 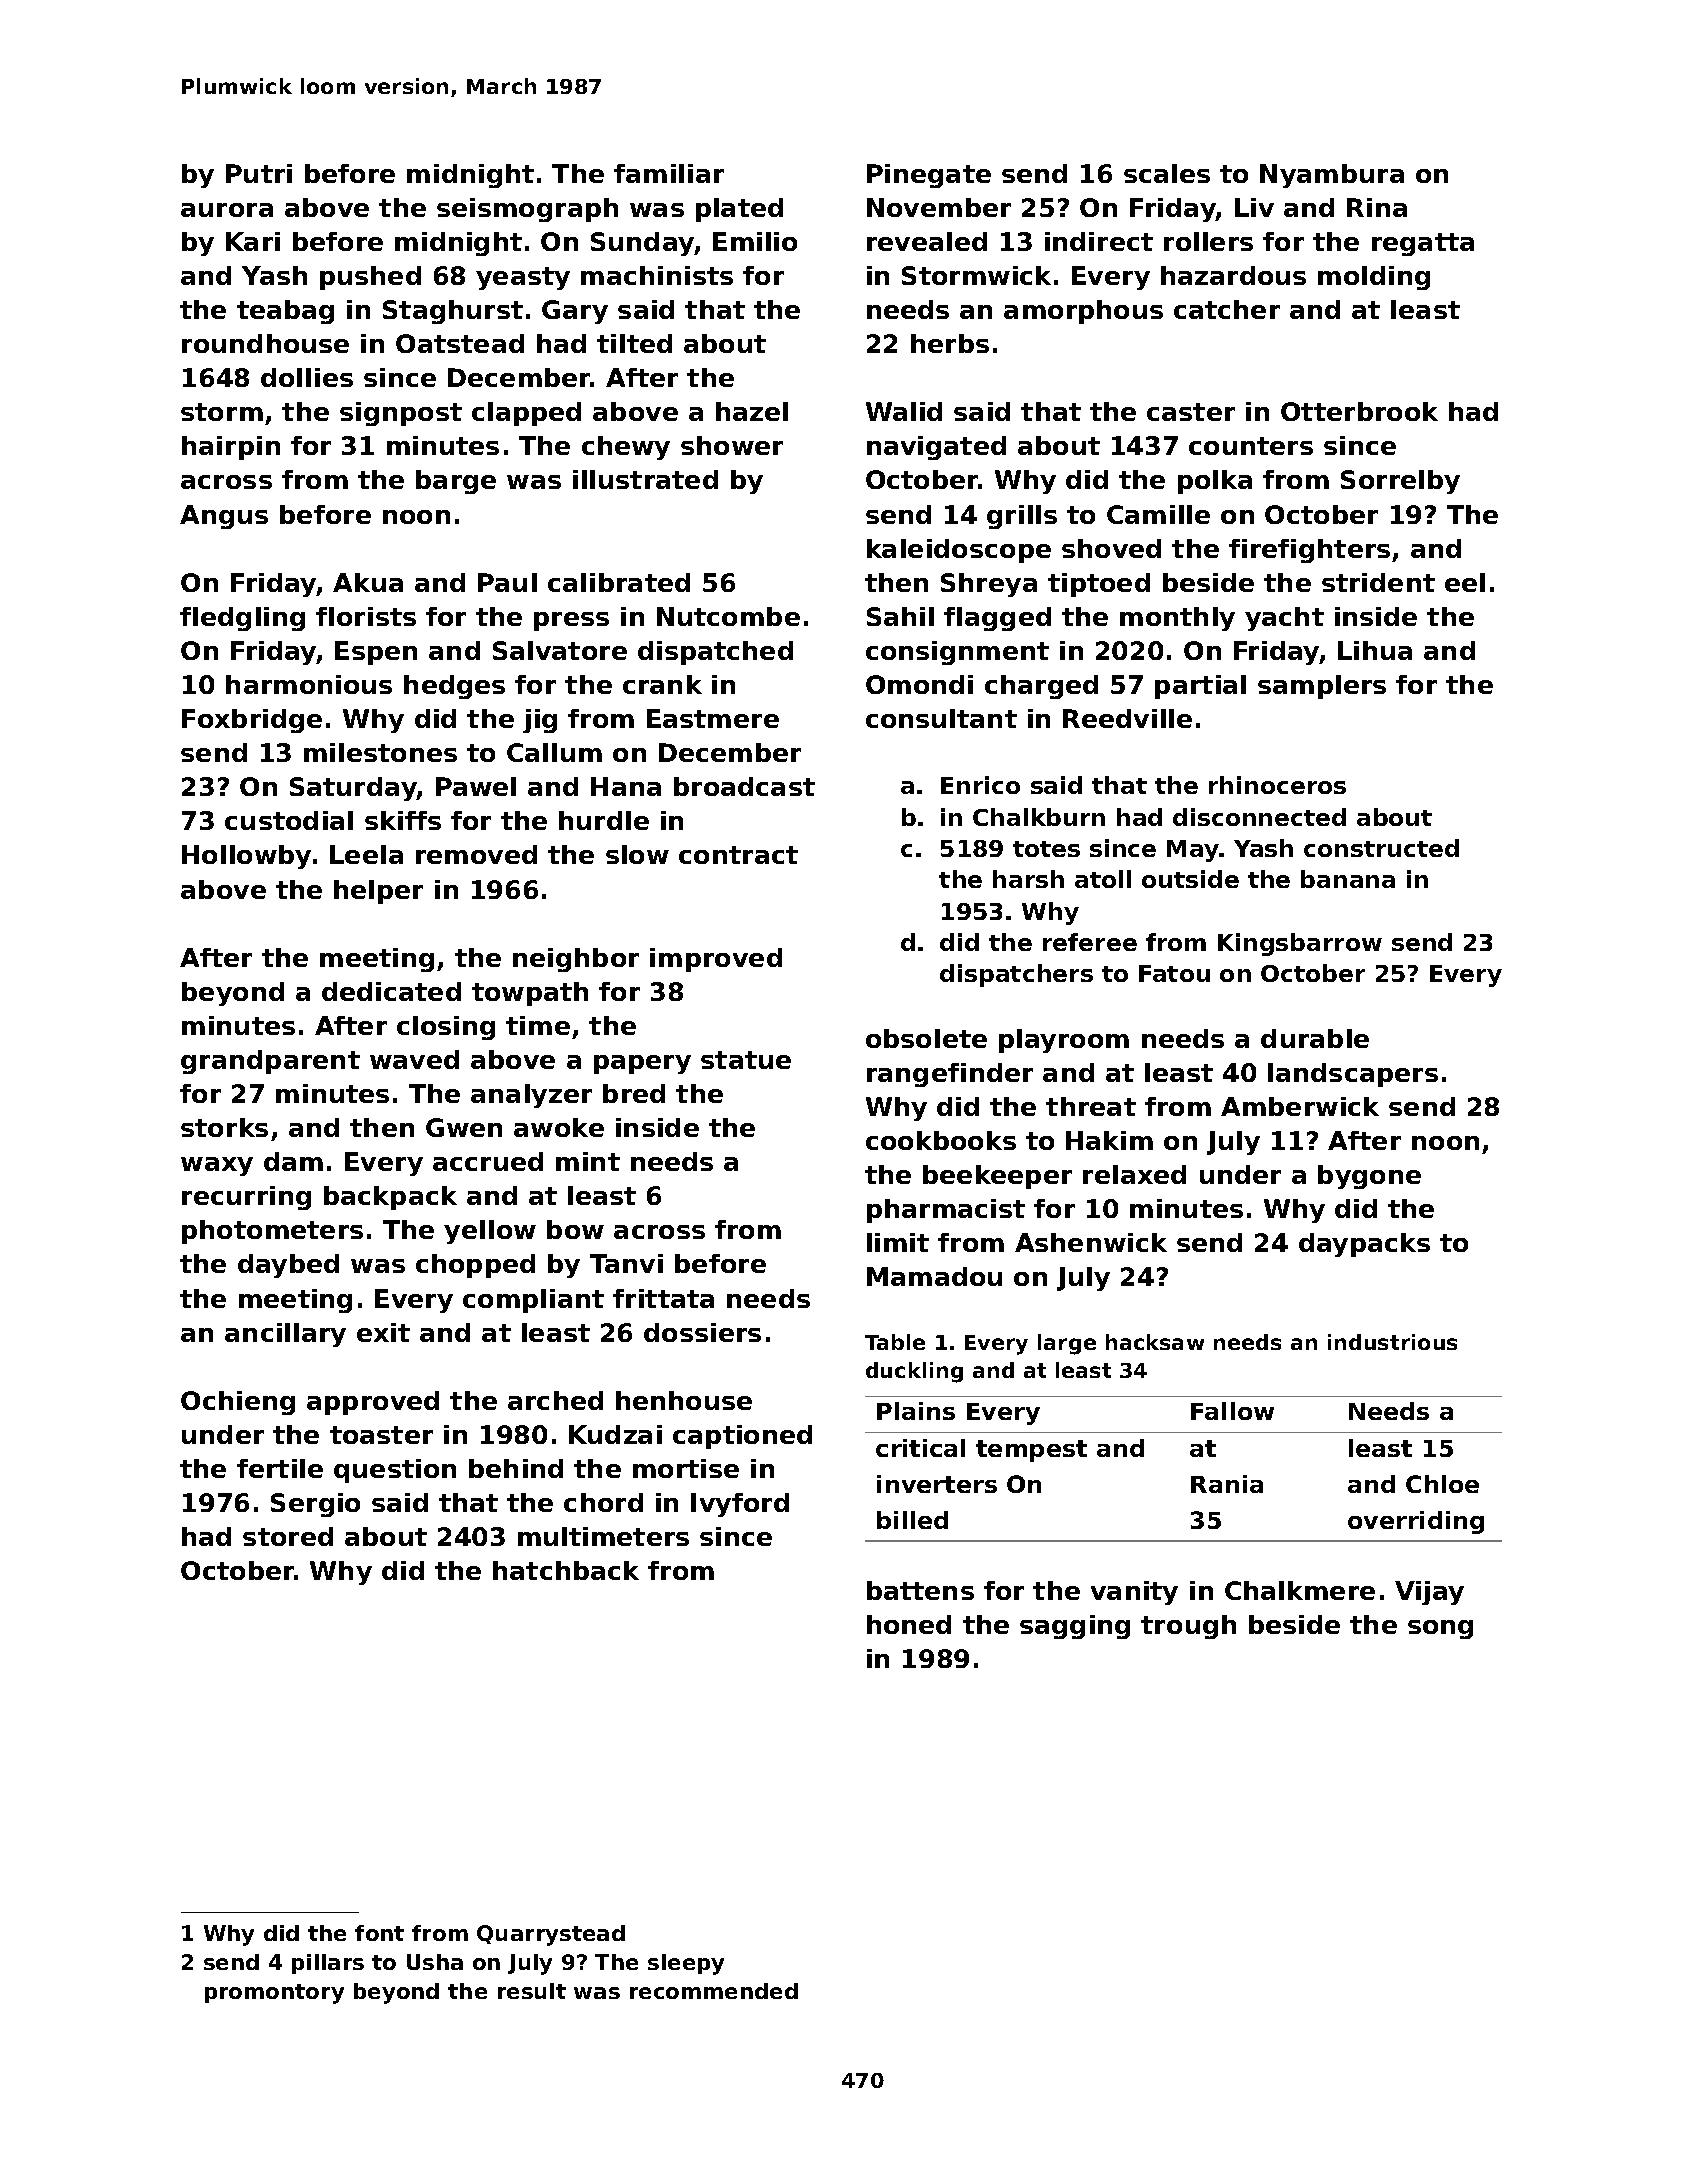 What do you see at coordinates (980, 785) in the image?
I see `Enrico` at bounding box center [980, 785].
